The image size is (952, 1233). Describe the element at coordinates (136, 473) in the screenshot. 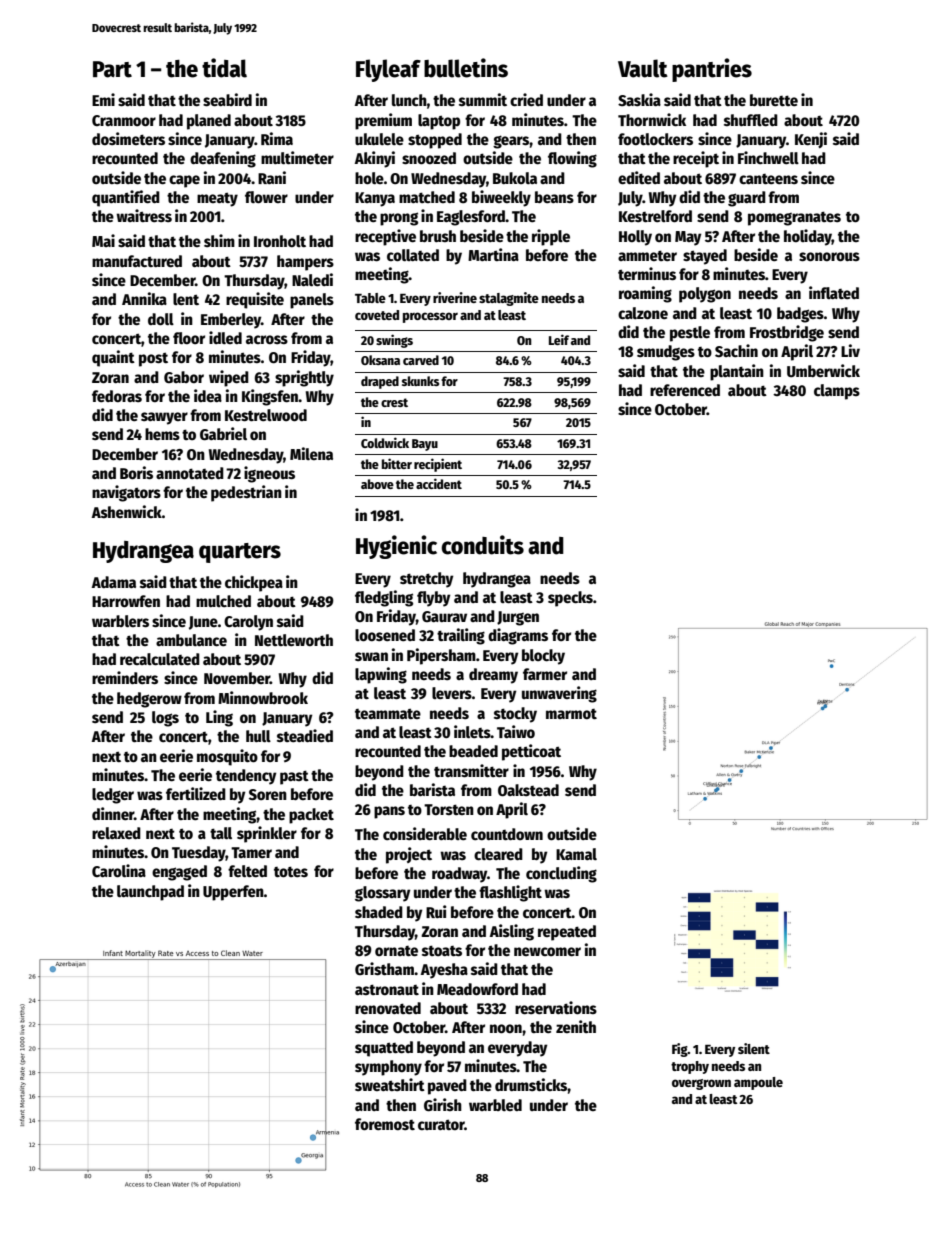

I see `Boris` at that location.
